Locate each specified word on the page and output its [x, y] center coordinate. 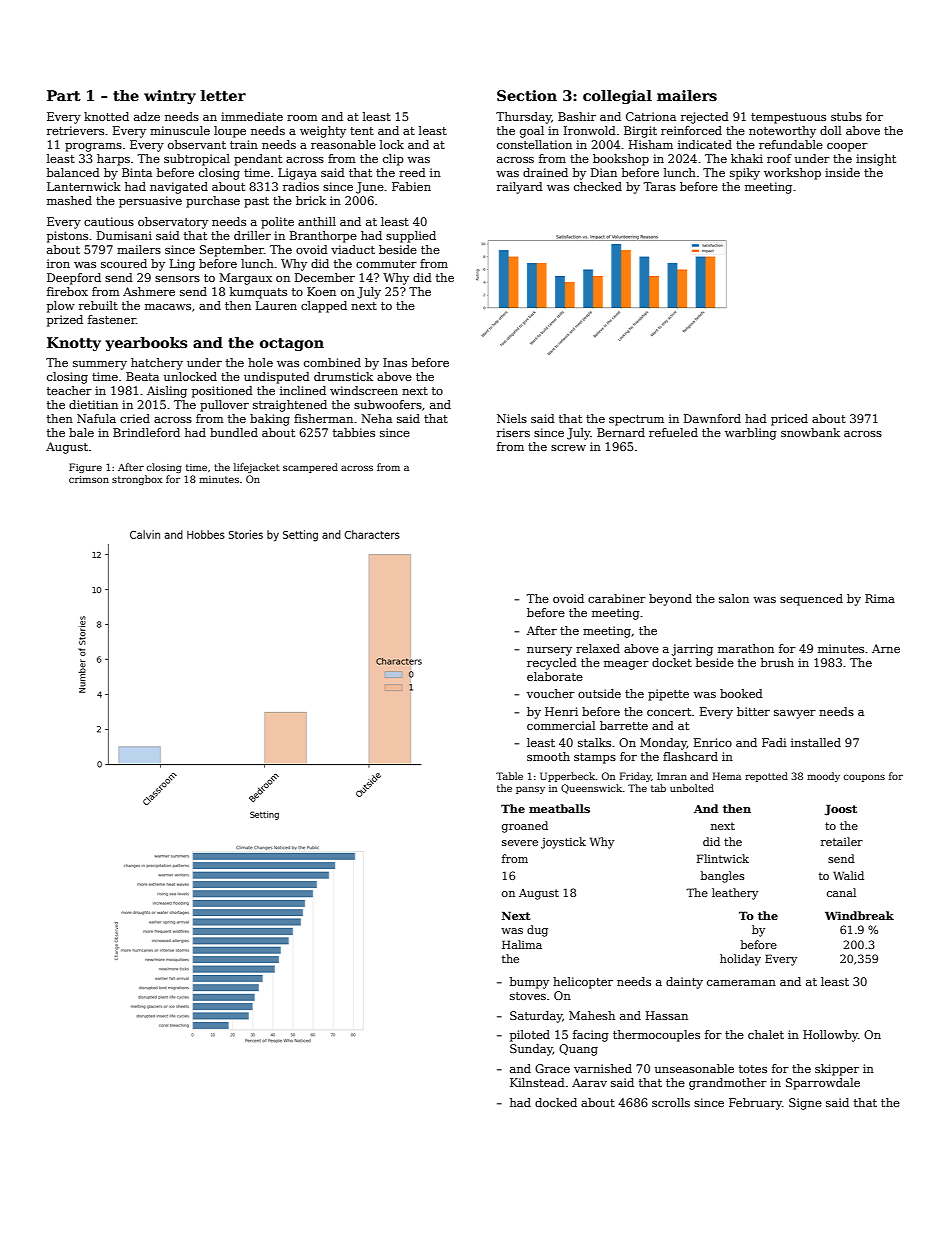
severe [520, 843]
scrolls [671, 1102]
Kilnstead [537, 1082]
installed [816, 742]
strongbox [137, 480]
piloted [530, 1036]
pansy [530, 790]
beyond [670, 600]
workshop [792, 174]
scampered [310, 468]
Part [64, 95]
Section [527, 95]
